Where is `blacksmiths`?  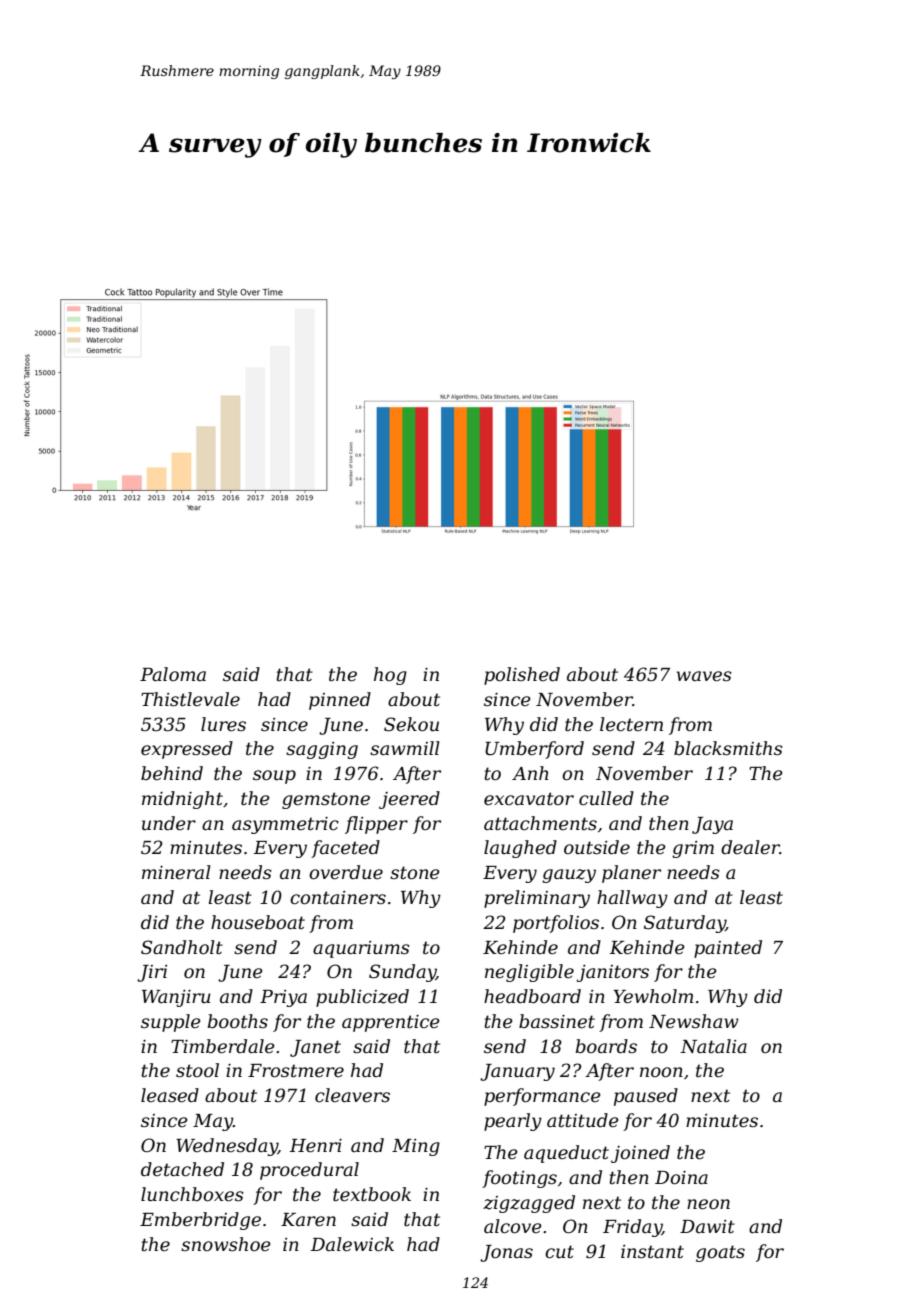
blacksmiths is located at coordinates (728, 748).
